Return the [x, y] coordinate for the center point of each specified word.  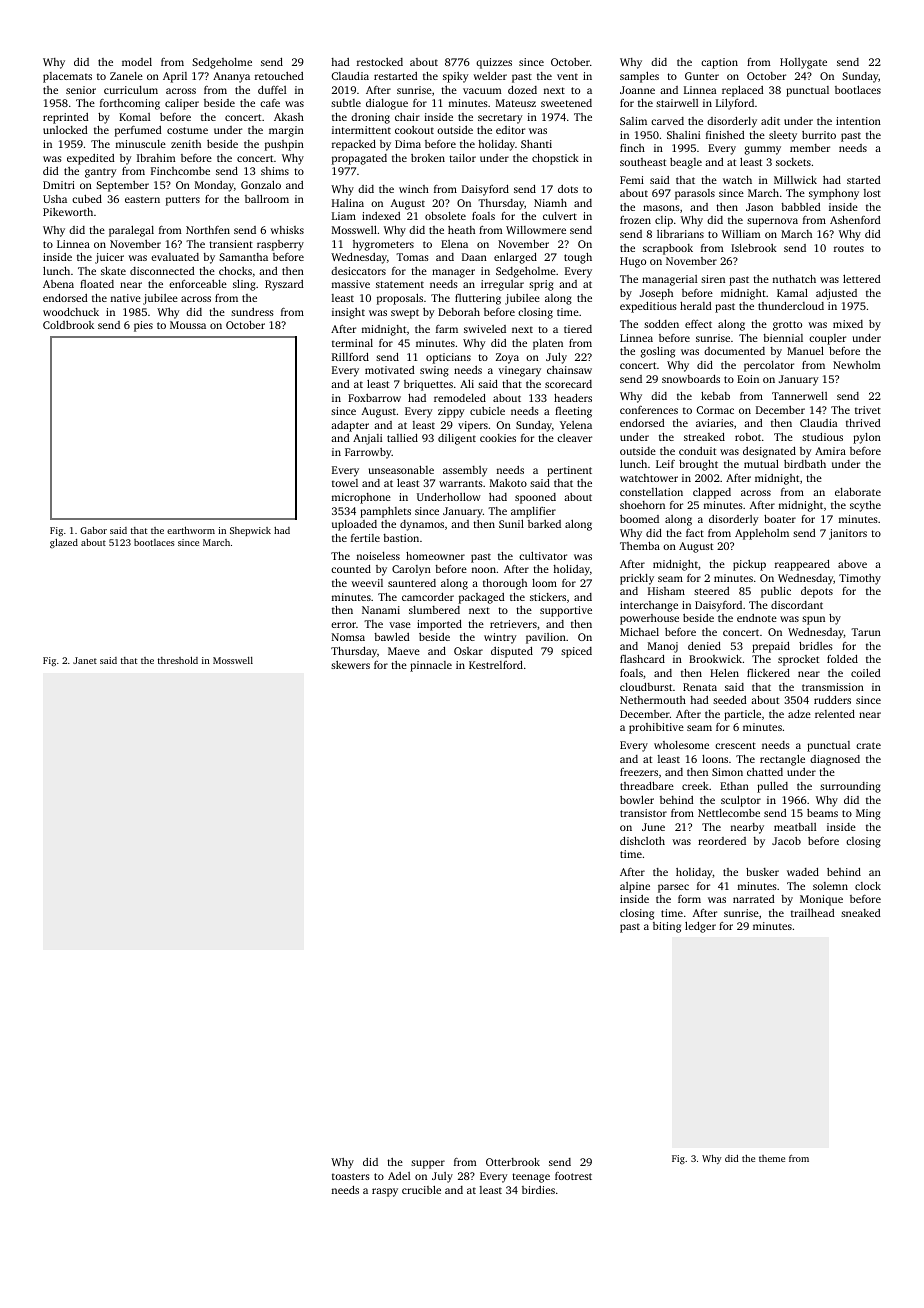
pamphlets [385, 512]
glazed [64, 543]
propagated [359, 159]
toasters [351, 1176]
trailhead [813, 913]
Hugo [633, 262]
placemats [67, 77]
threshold [178, 660]
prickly [637, 579]
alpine [635, 887]
